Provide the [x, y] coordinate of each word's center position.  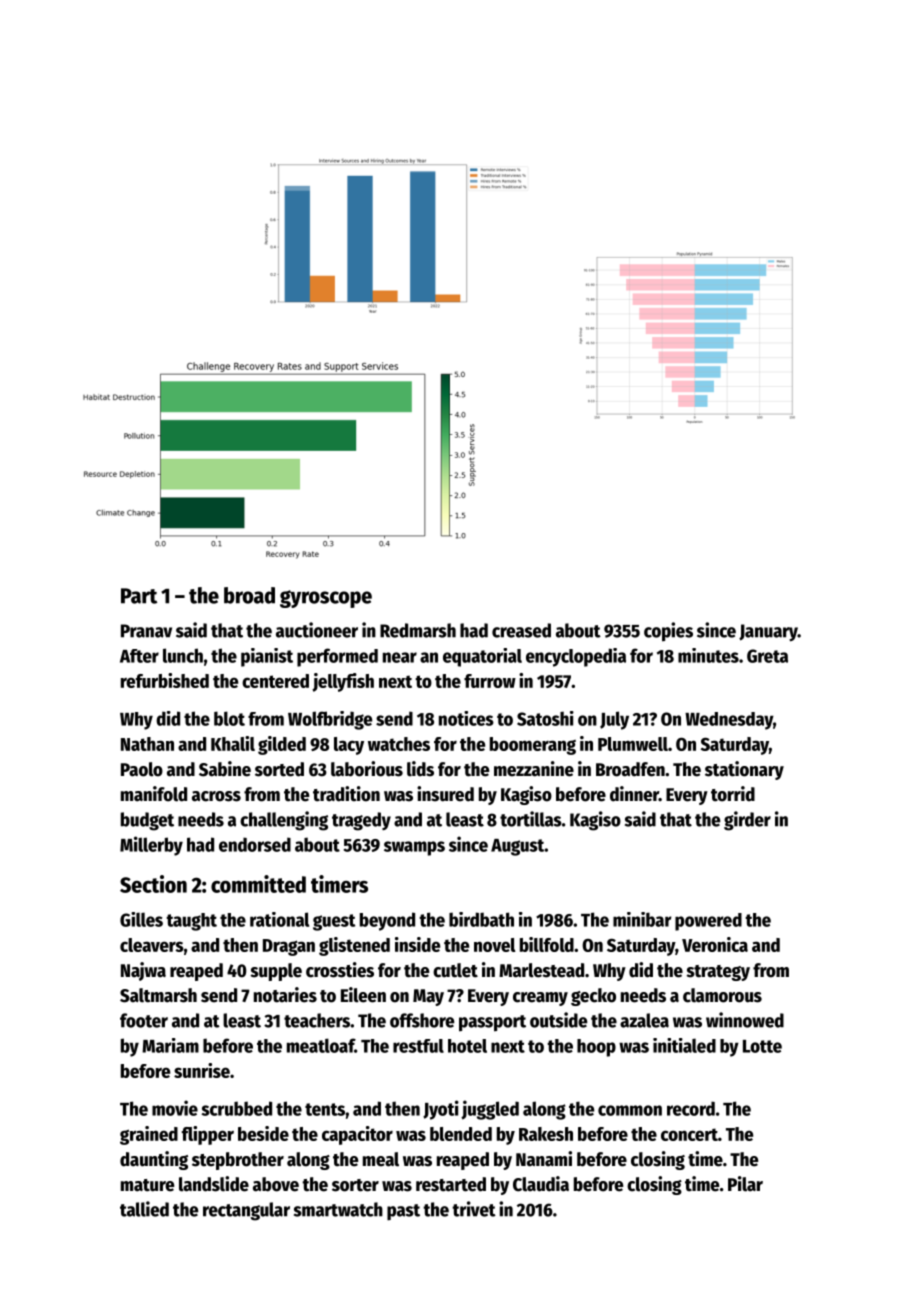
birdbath [481, 919]
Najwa [143, 971]
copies [668, 632]
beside [263, 1133]
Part [139, 596]
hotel [467, 1046]
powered [708, 922]
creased [521, 630]
